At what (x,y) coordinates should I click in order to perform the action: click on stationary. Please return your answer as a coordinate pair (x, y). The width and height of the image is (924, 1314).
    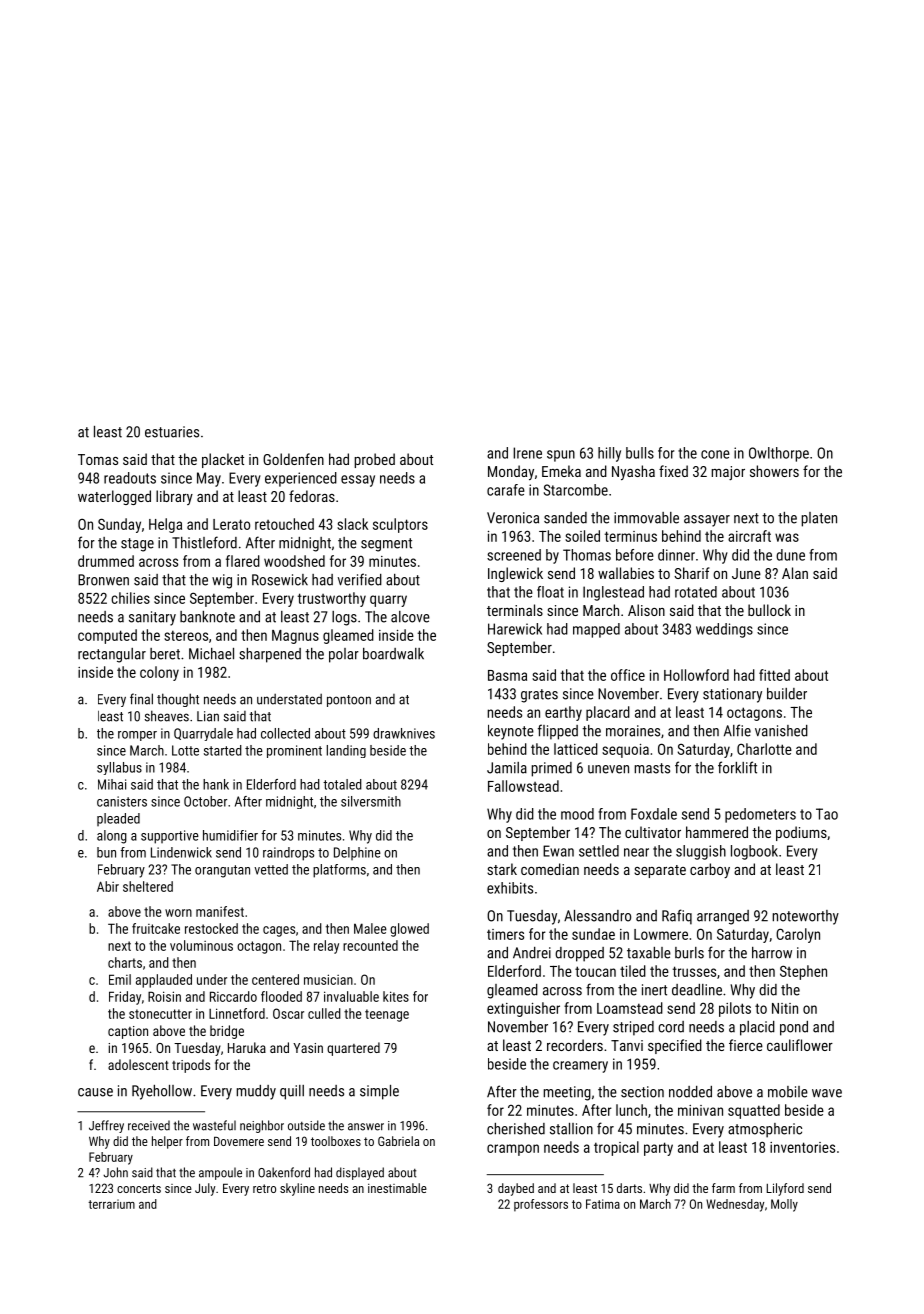
    Looking at the image, I should click on (732, 695).
